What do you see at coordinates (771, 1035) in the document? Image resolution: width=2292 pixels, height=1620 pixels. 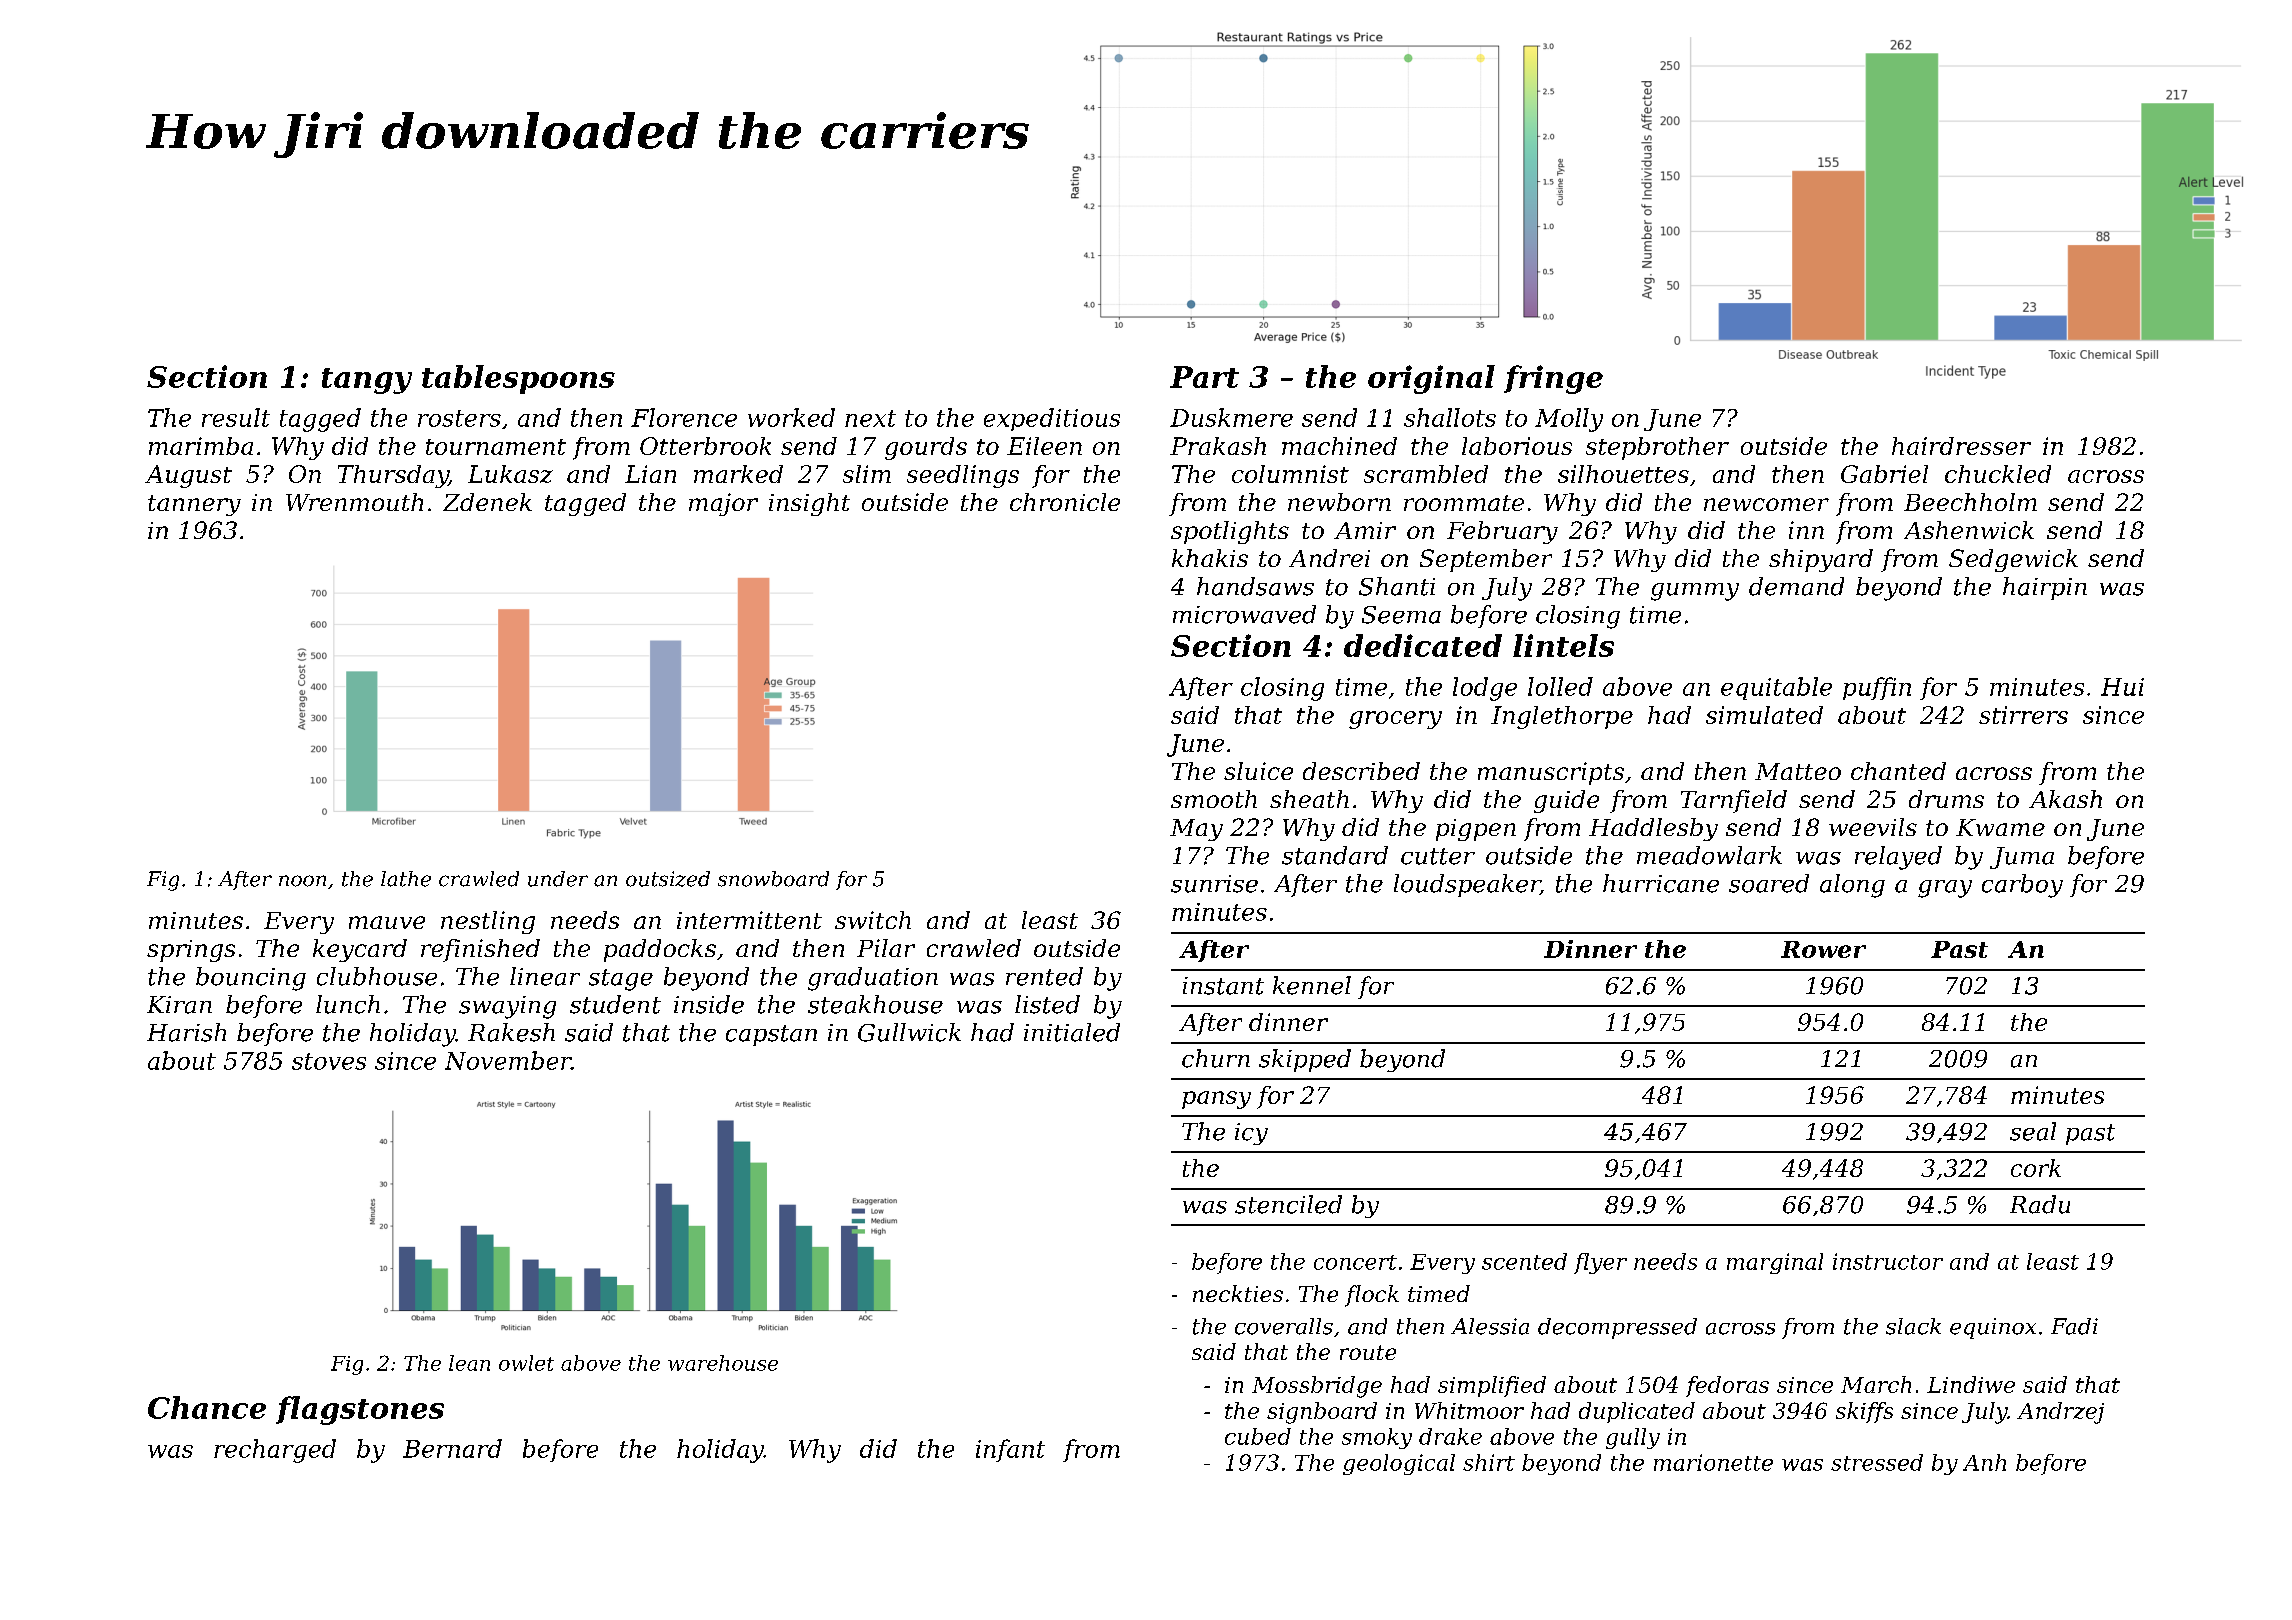 I see `capstan` at bounding box center [771, 1035].
